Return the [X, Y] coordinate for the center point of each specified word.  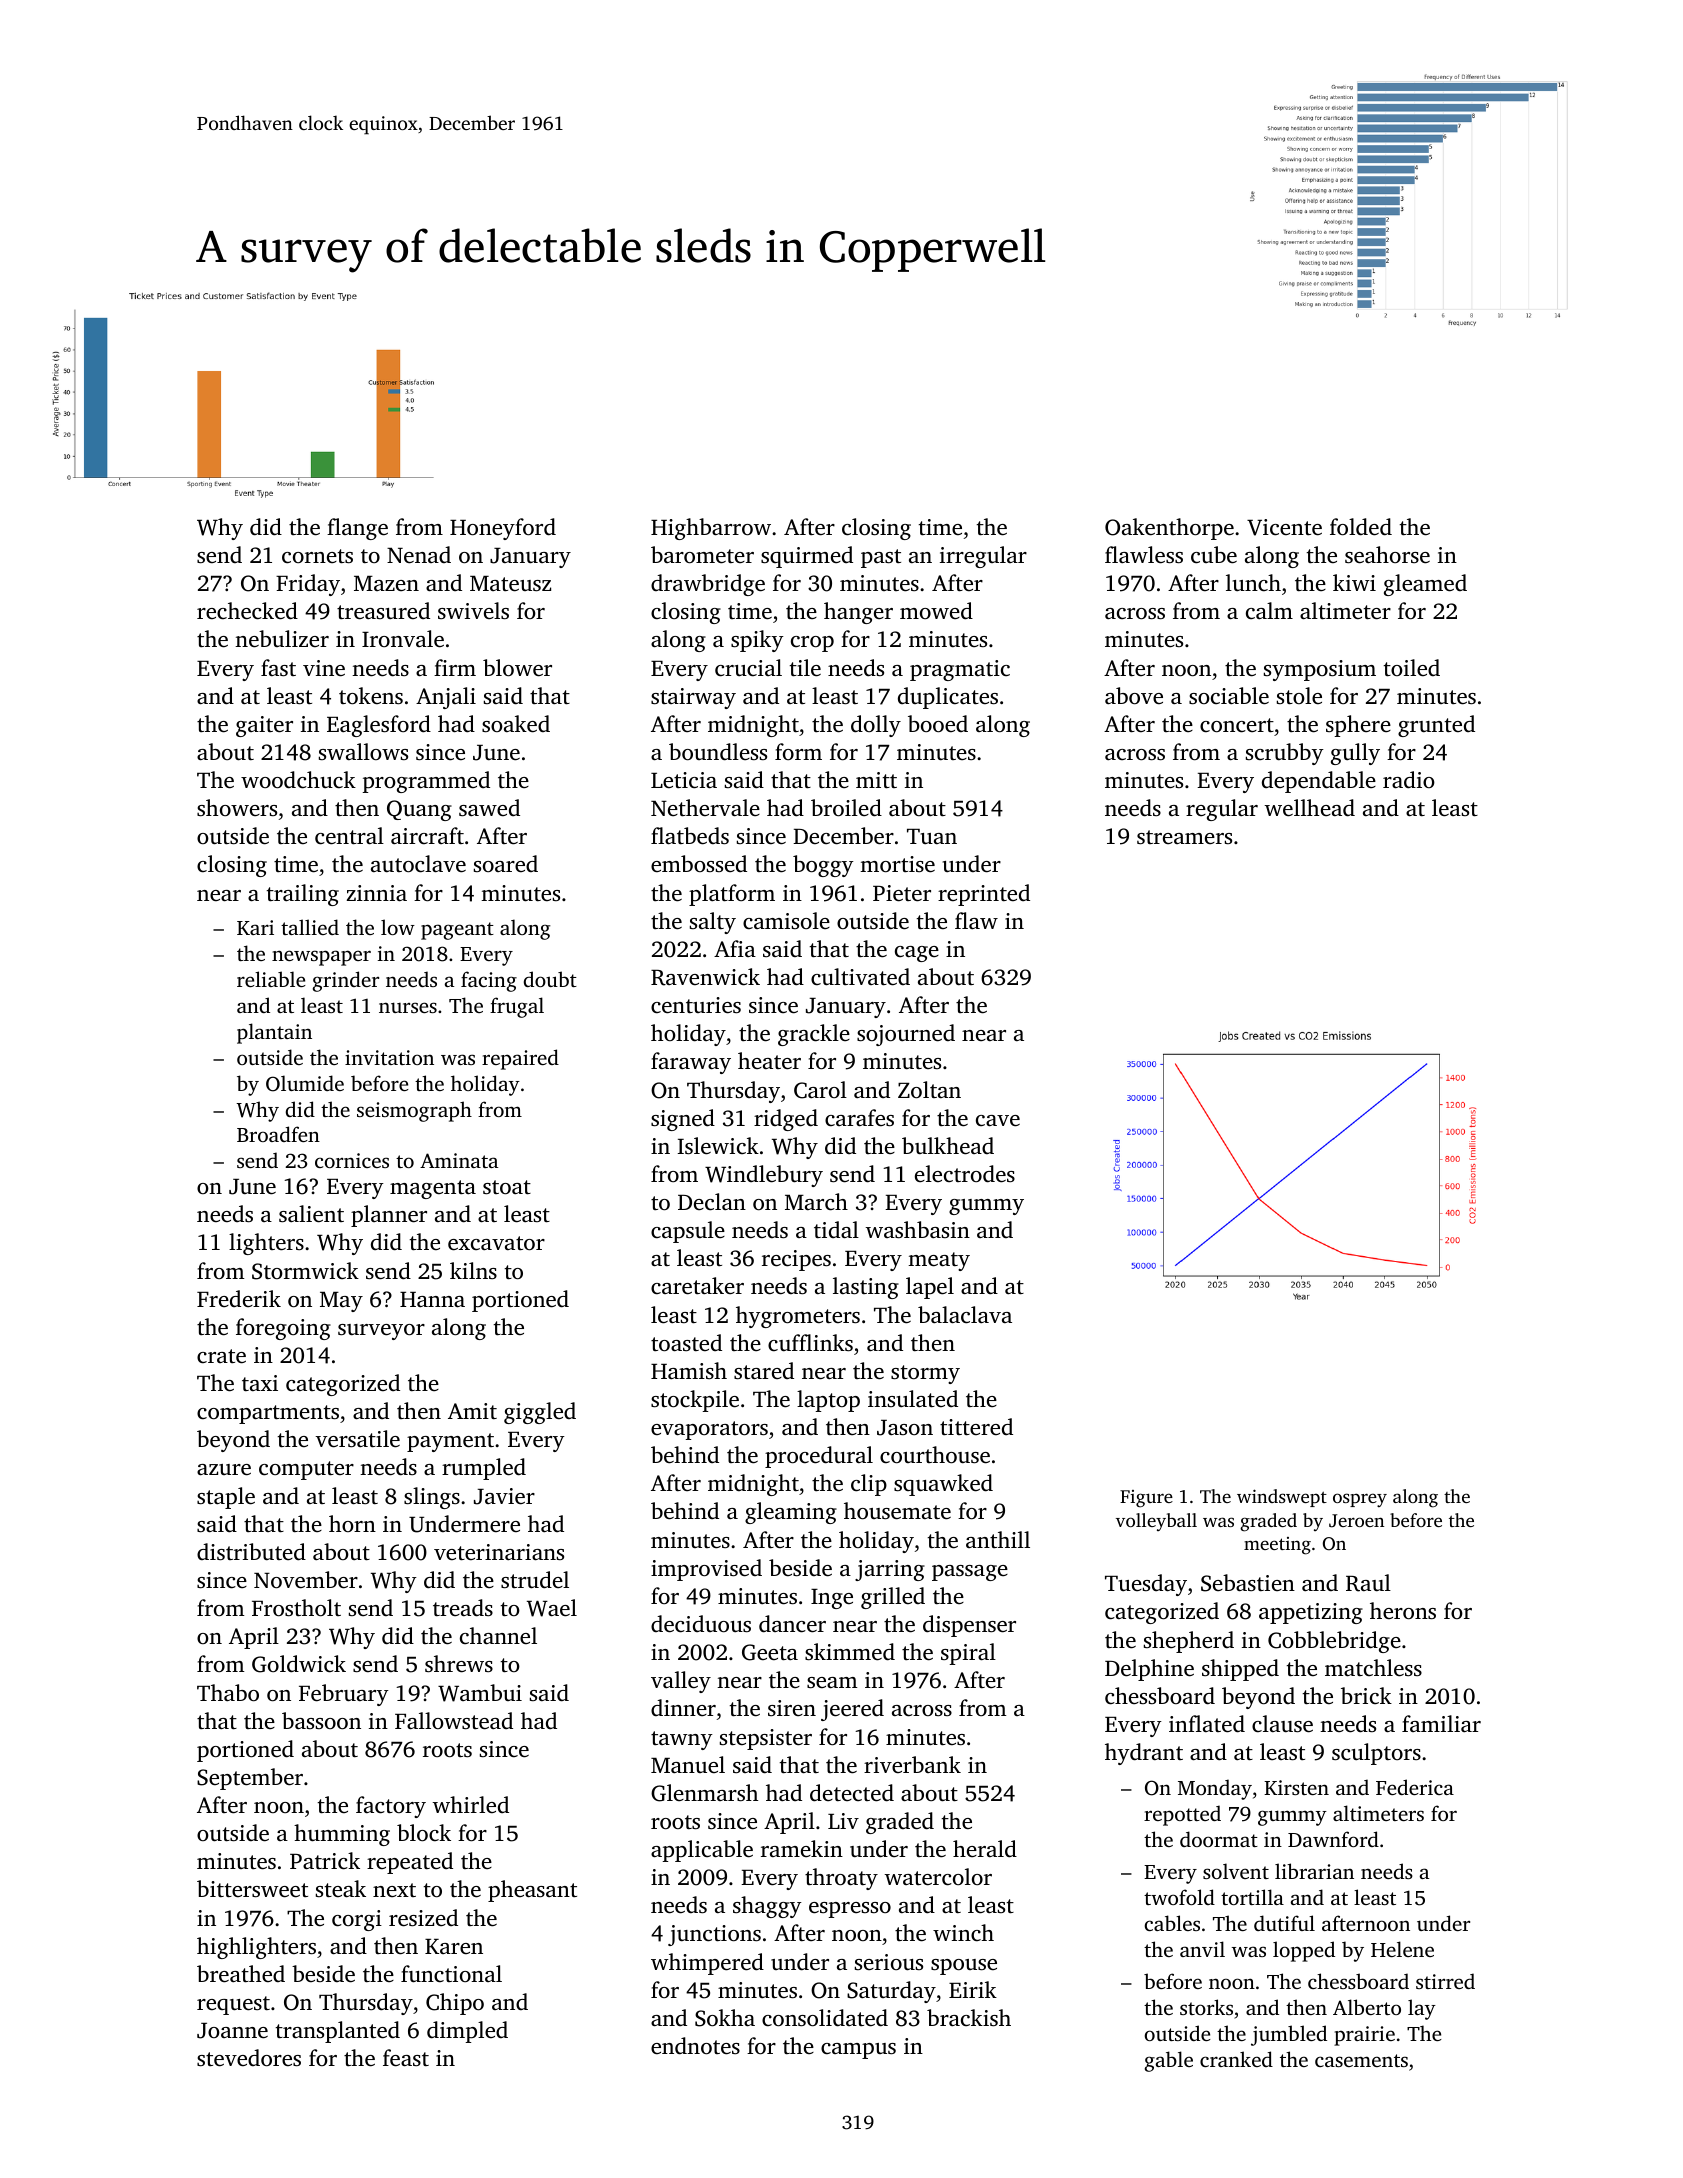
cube [1214, 555]
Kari [255, 927]
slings [432, 1498]
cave [998, 1121]
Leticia [684, 780]
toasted [686, 1343]
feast [406, 2058]
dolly [876, 726]
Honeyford [503, 529]
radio [1409, 780]
